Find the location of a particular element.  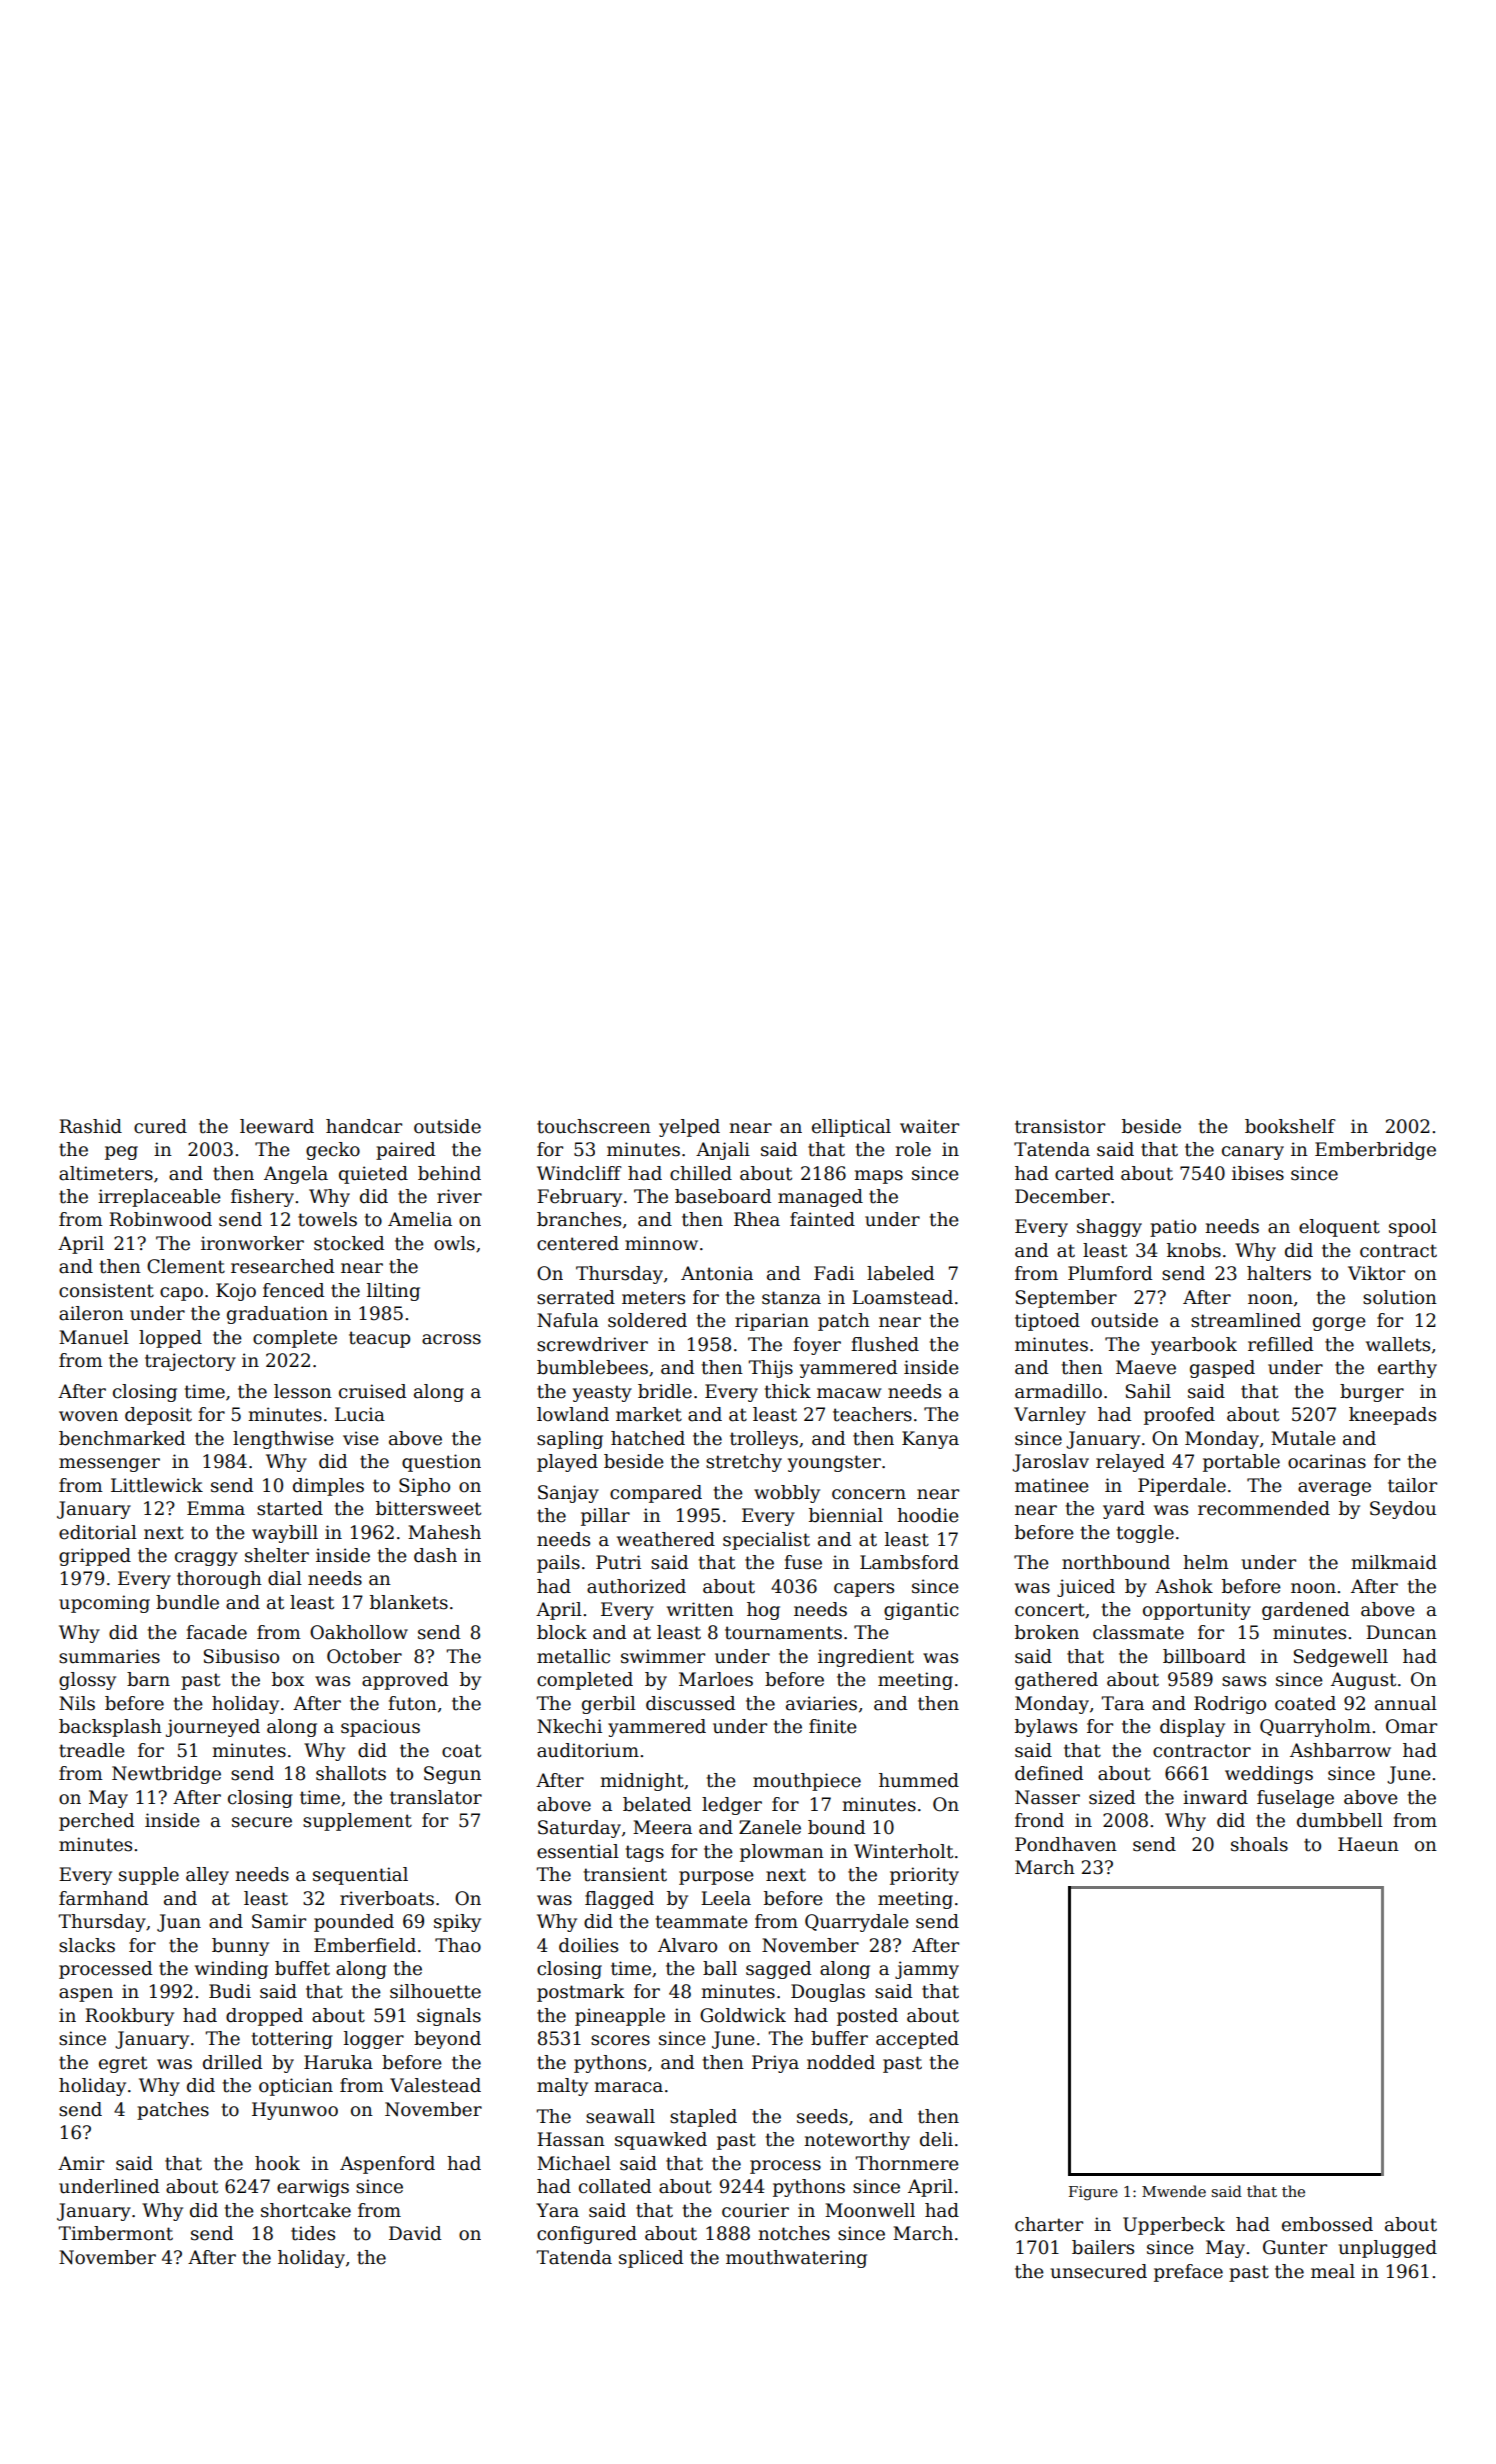

doilies is located at coordinates (588, 1945).
